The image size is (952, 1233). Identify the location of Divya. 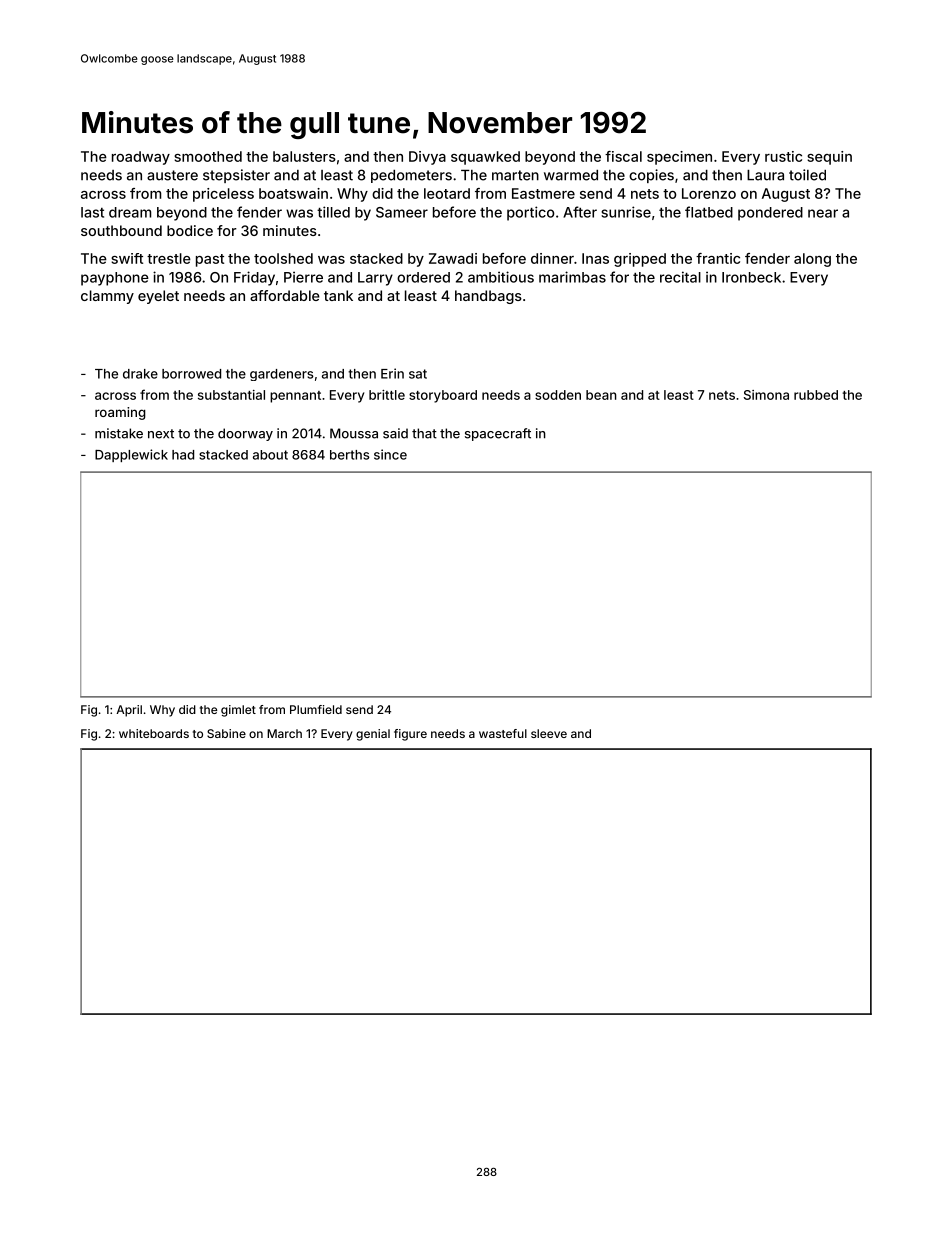
(427, 158).
